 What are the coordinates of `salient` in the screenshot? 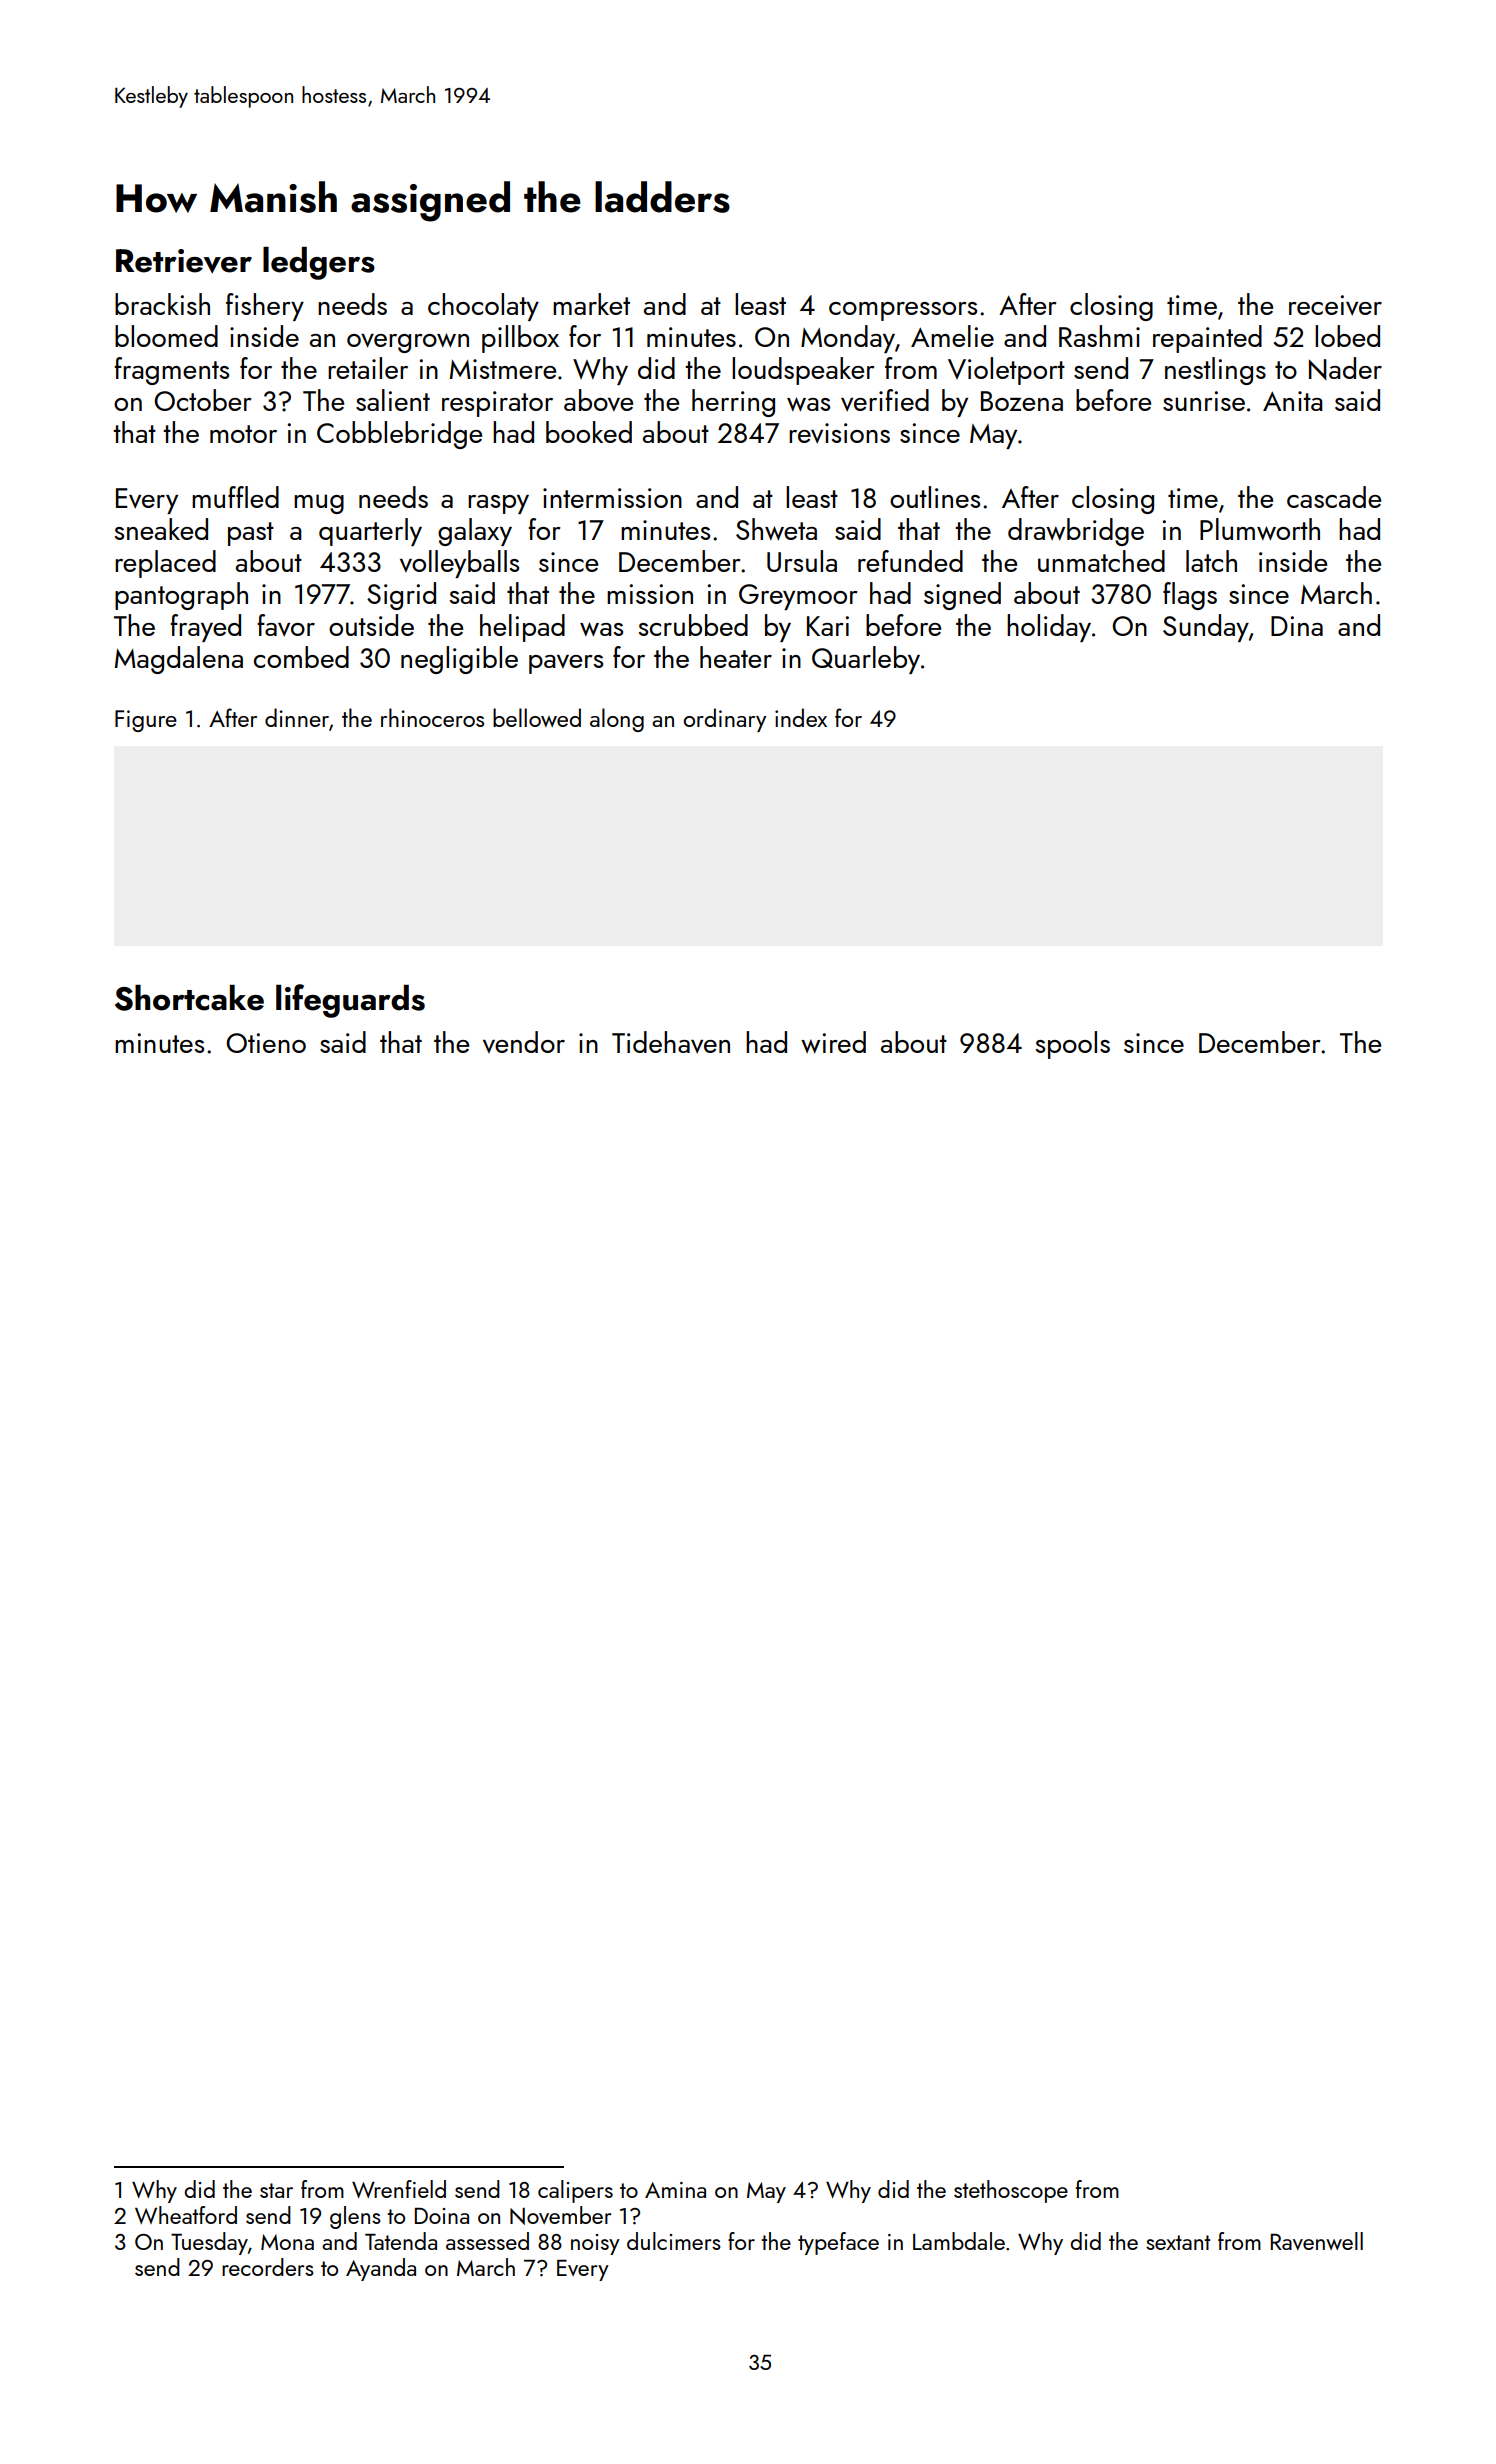 It's located at (393, 400).
